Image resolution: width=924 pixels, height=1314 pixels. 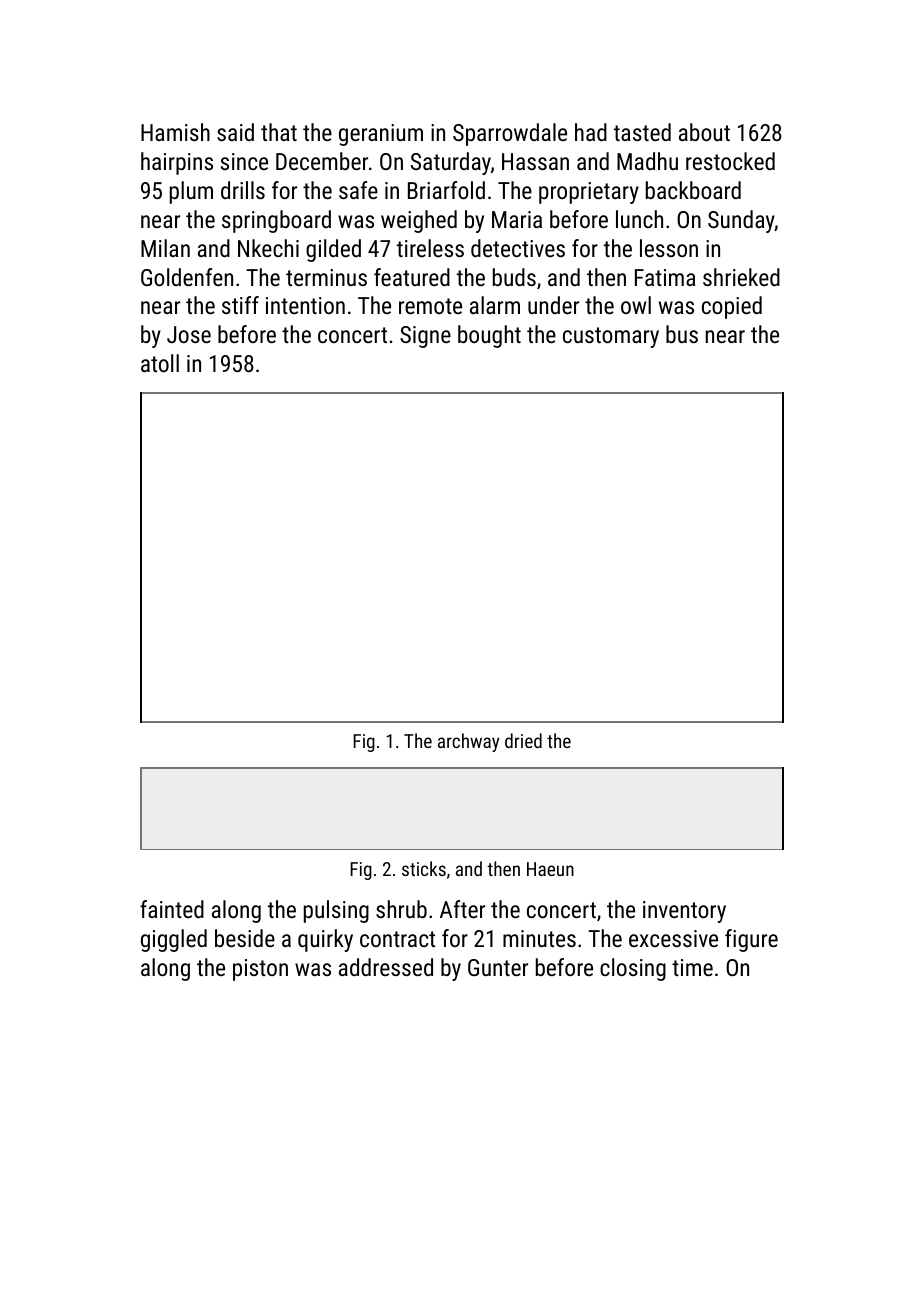 I want to click on dried, so click(x=523, y=740).
